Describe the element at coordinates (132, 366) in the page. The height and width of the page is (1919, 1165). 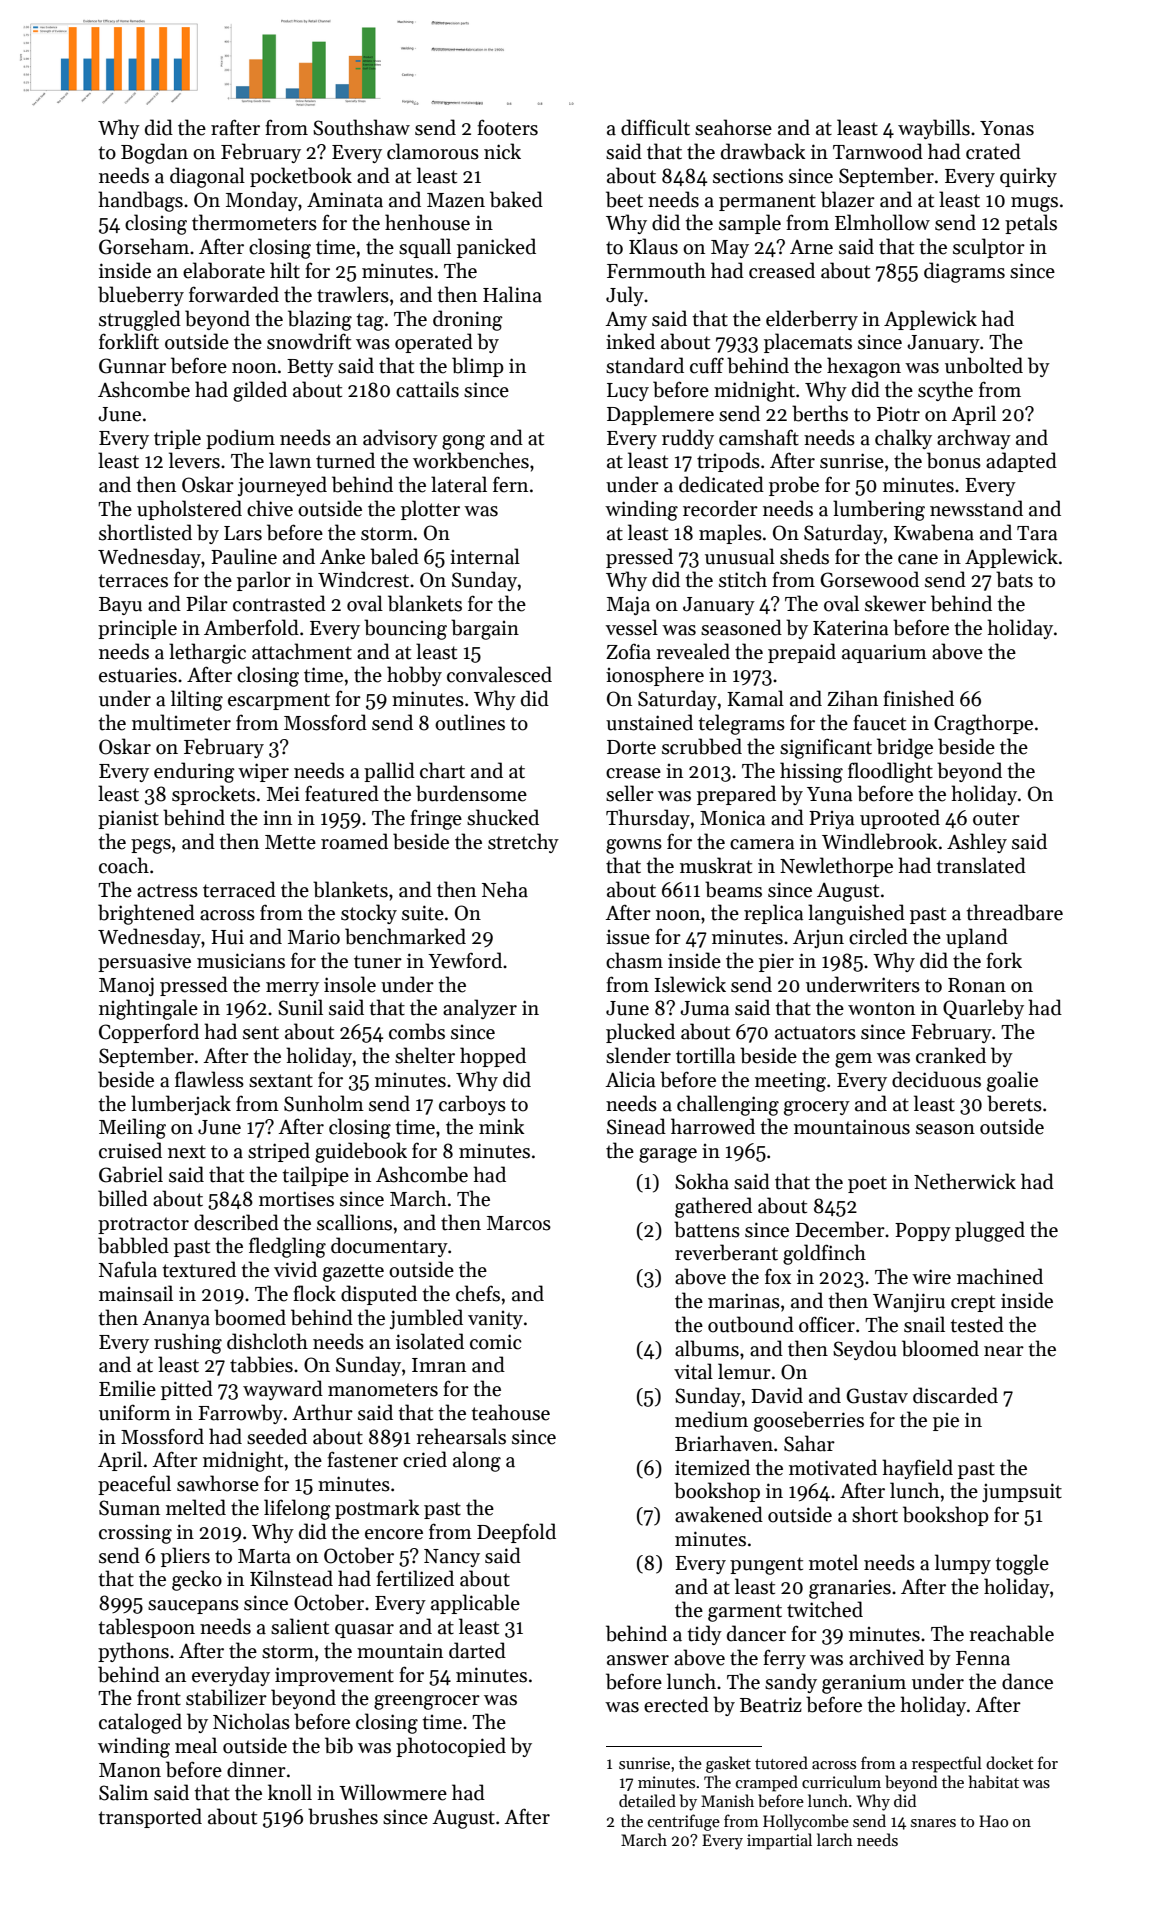
I see `Gunnar` at that location.
